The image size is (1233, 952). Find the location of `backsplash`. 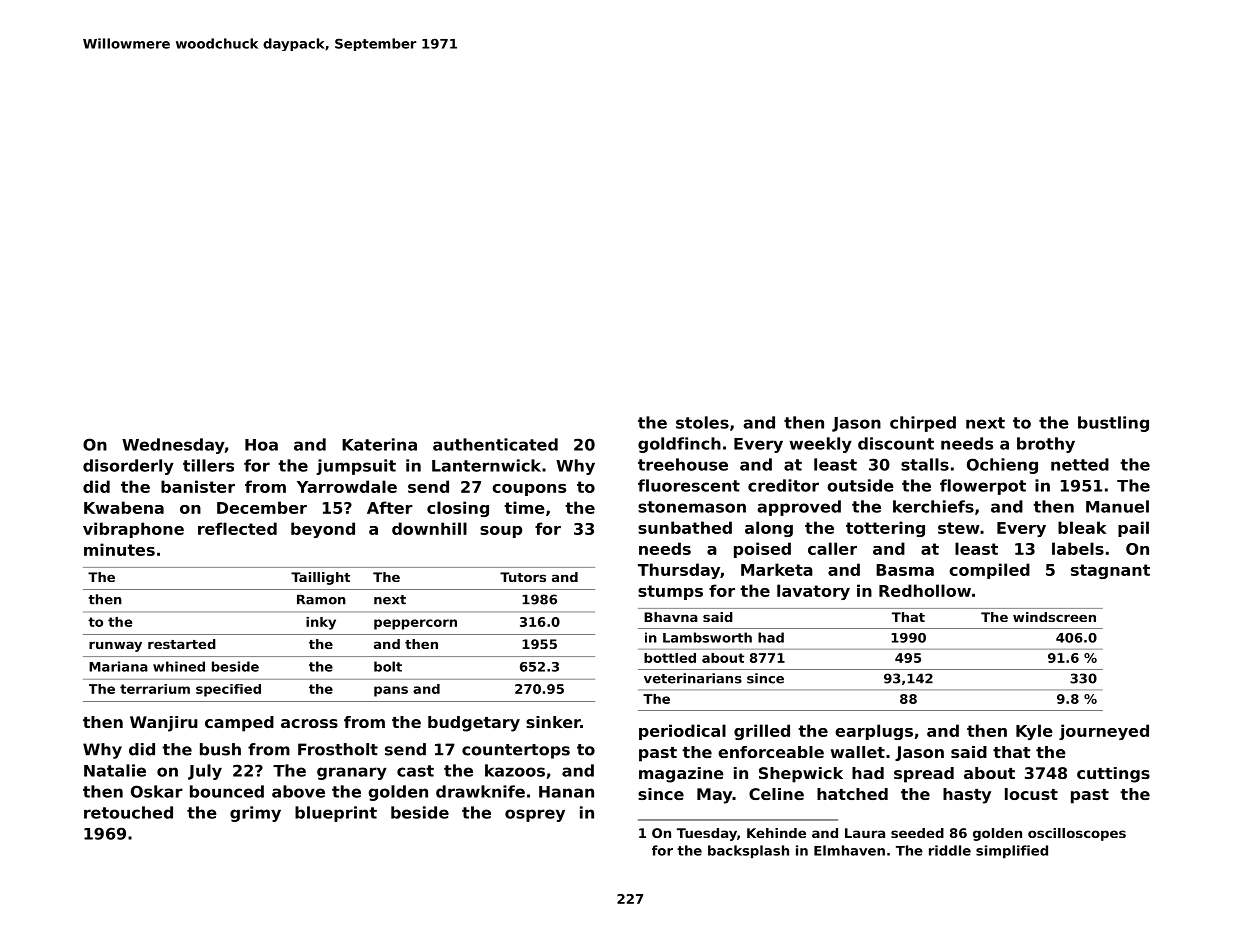

backsplash is located at coordinates (748, 852).
